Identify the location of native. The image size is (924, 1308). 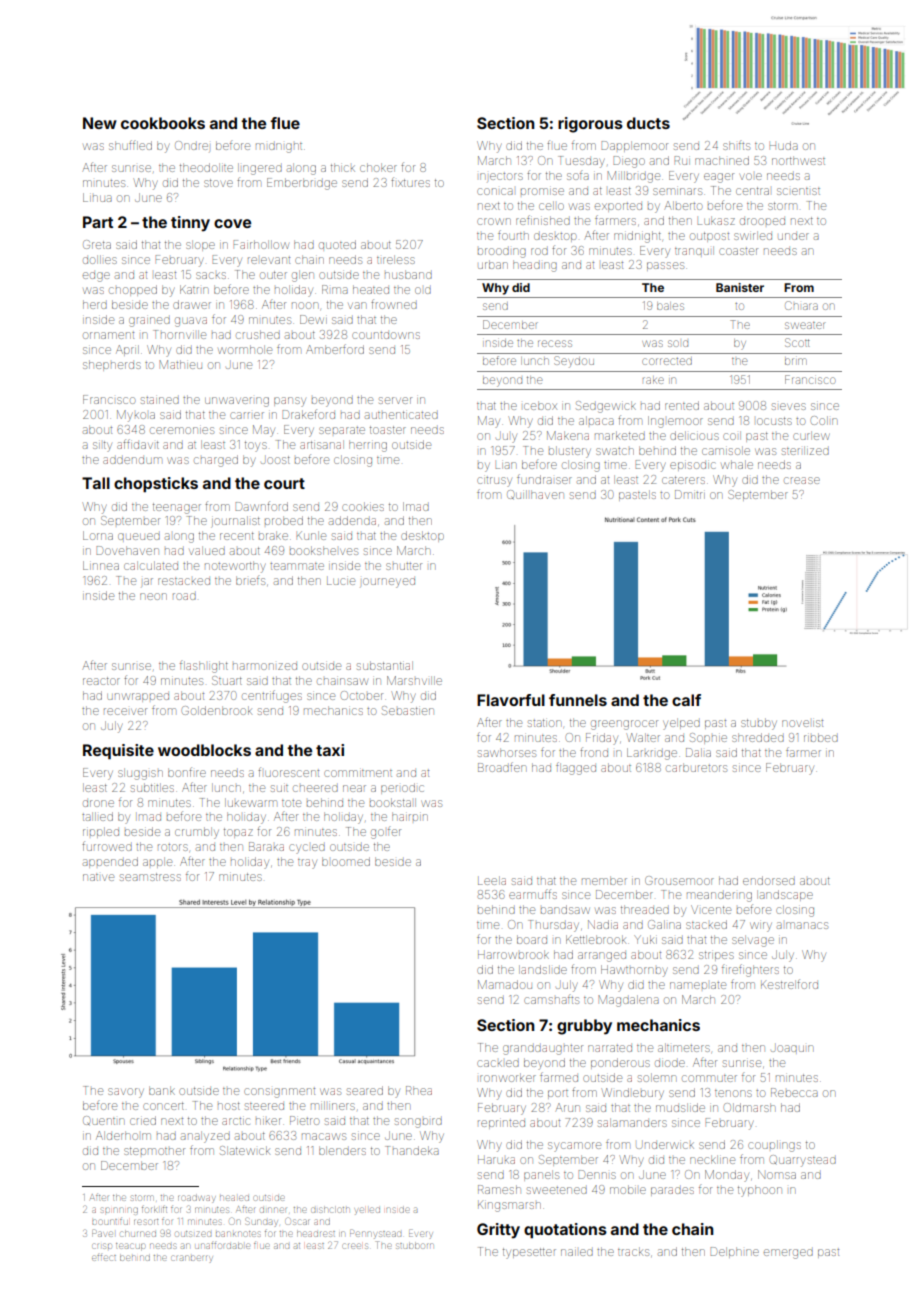
(98, 877).
